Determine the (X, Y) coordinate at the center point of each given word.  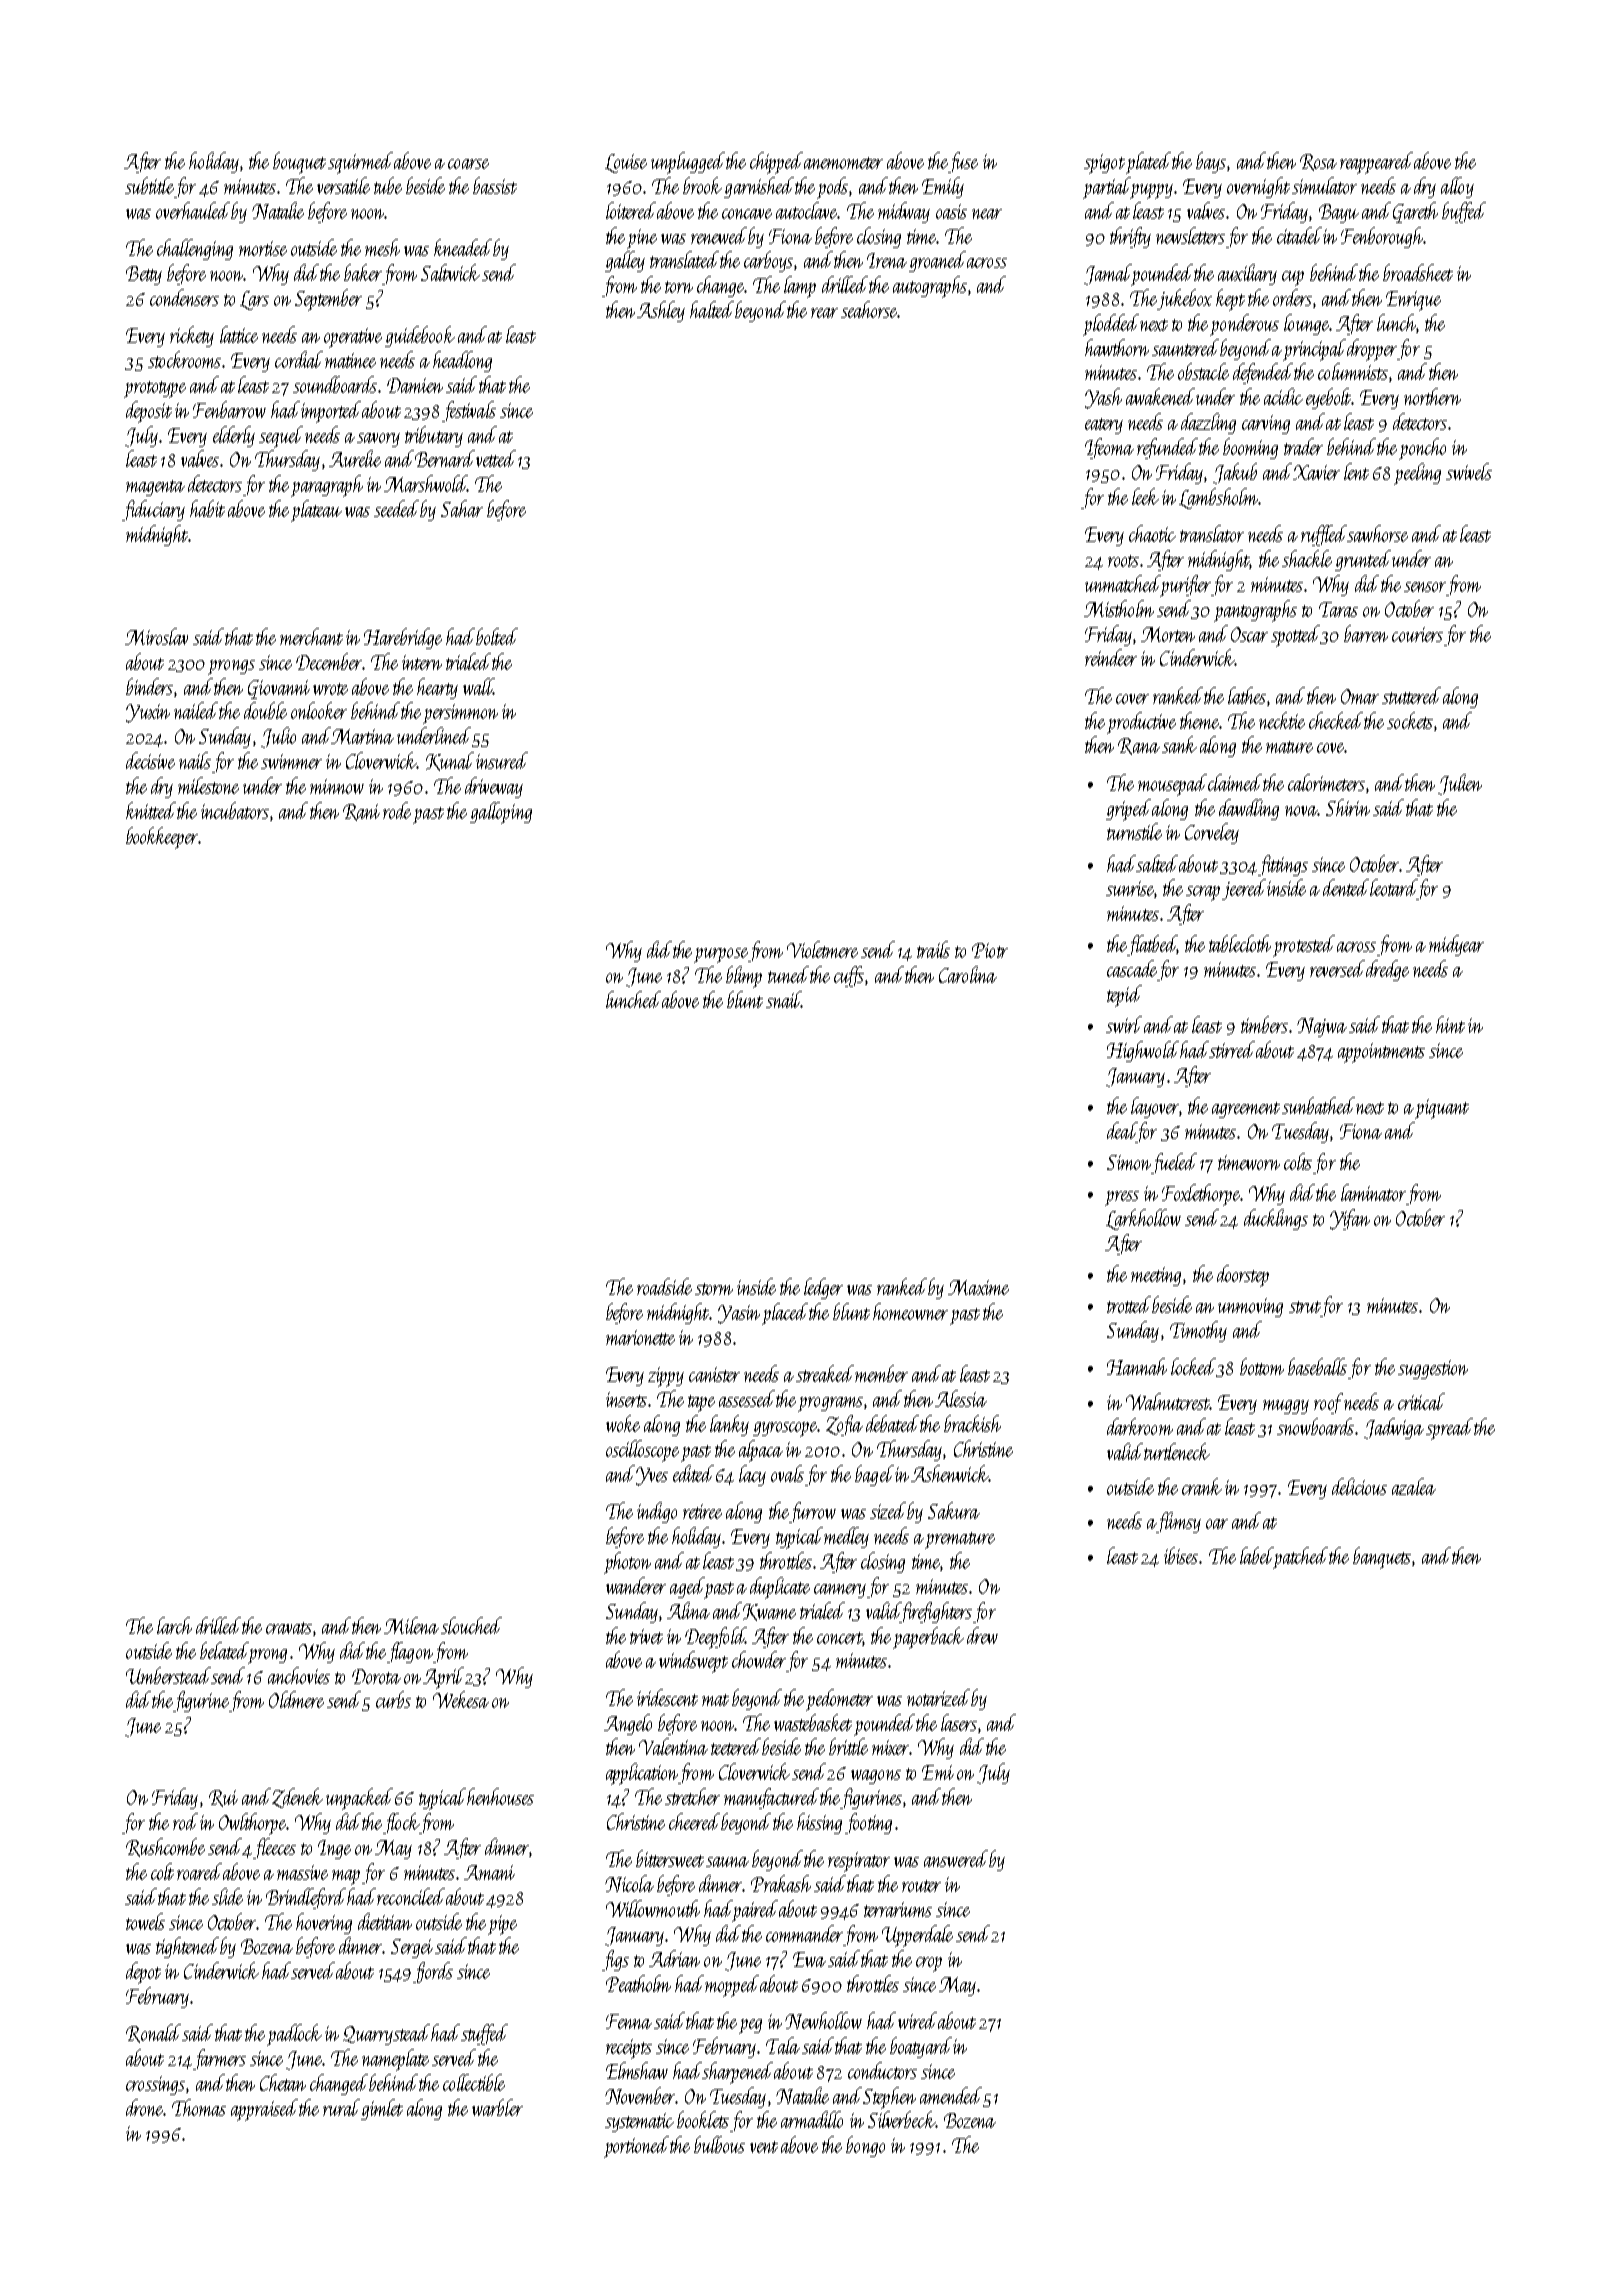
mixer (890, 1747)
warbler (497, 2107)
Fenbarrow (229, 409)
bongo (865, 2146)
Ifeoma (1109, 448)
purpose (721, 955)
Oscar (1249, 634)
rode (397, 810)
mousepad (1172, 785)
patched (1300, 1558)
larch (174, 1625)
